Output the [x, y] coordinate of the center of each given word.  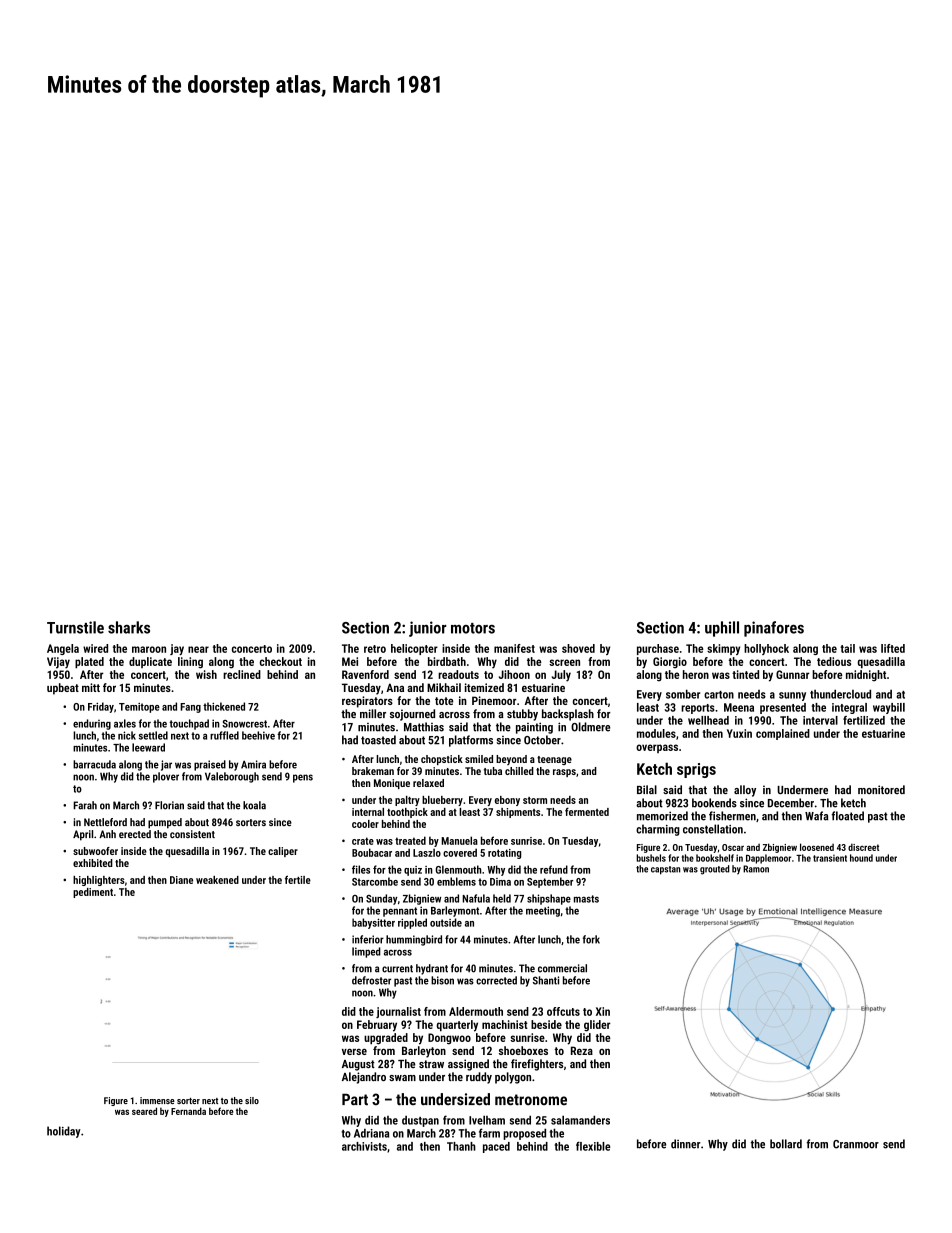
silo [252, 1100]
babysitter [373, 923]
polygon [513, 1078]
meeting [543, 911]
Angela [63, 649]
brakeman [373, 771]
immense [157, 1100]
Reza [582, 1050]
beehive [258, 735]
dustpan [420, 1121]
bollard [786, 1144]
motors [473, 628]
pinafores [774, 629]
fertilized [864, 720]
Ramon [756, 869]
